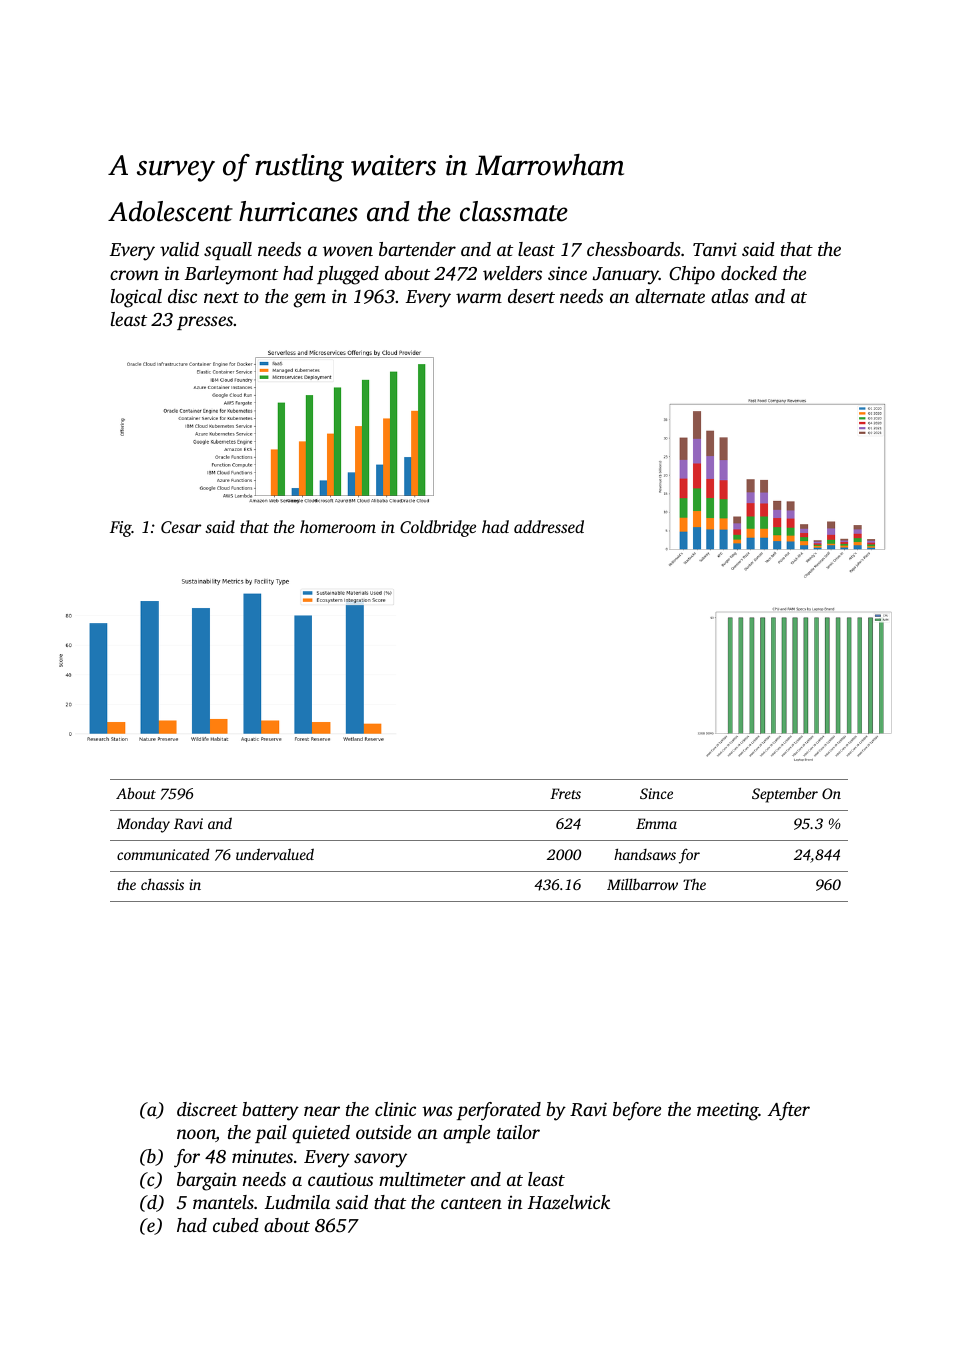 This screenshot has height=1361, width=958. What do you see at coordinates (645, 854) in the screenshot?
I see `handsaws` at bounding box center [645, 854].
